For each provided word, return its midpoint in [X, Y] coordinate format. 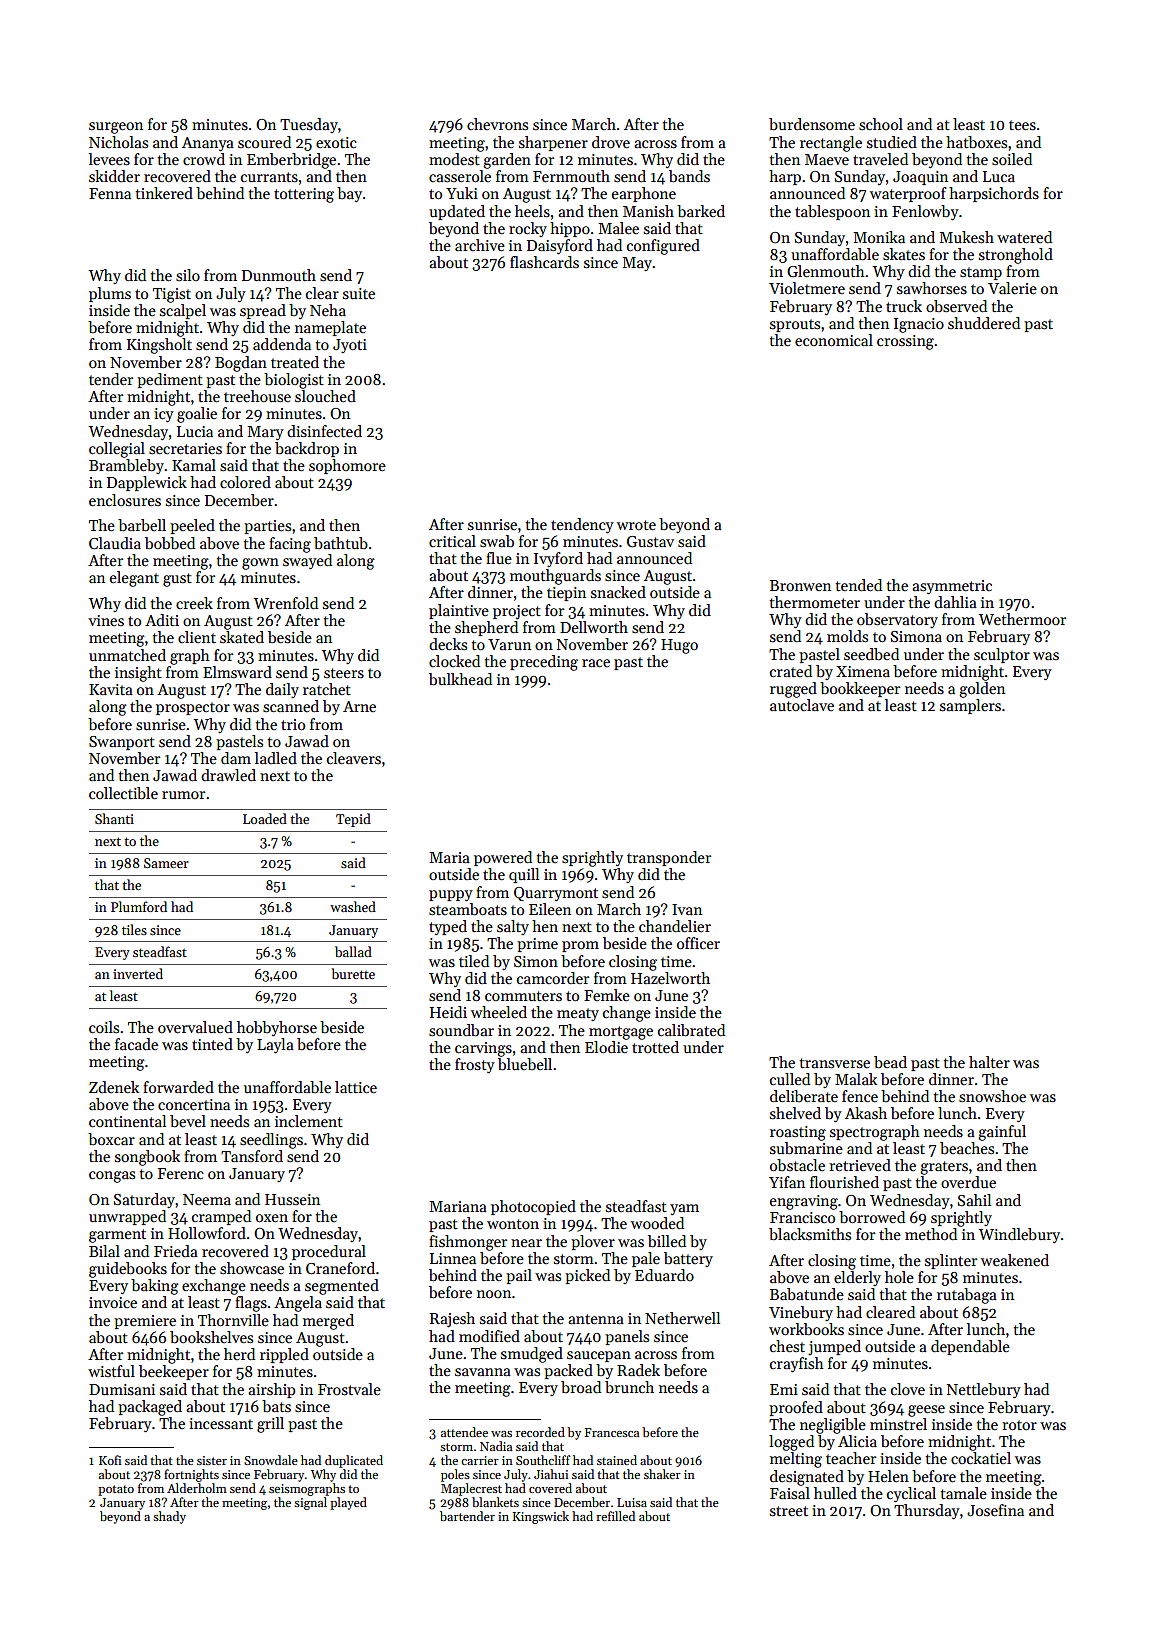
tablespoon [832, 212]
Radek [638, 1370]
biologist [294, 381]
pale [646, 1259]
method [931, 1234]
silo [188, 275]
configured [663, 247]
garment [117, 1236]
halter [989, 1062]
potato [116, 1490]
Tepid [353, 820]
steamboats [468, 909]
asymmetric [952, 587]
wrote [636, 525]
